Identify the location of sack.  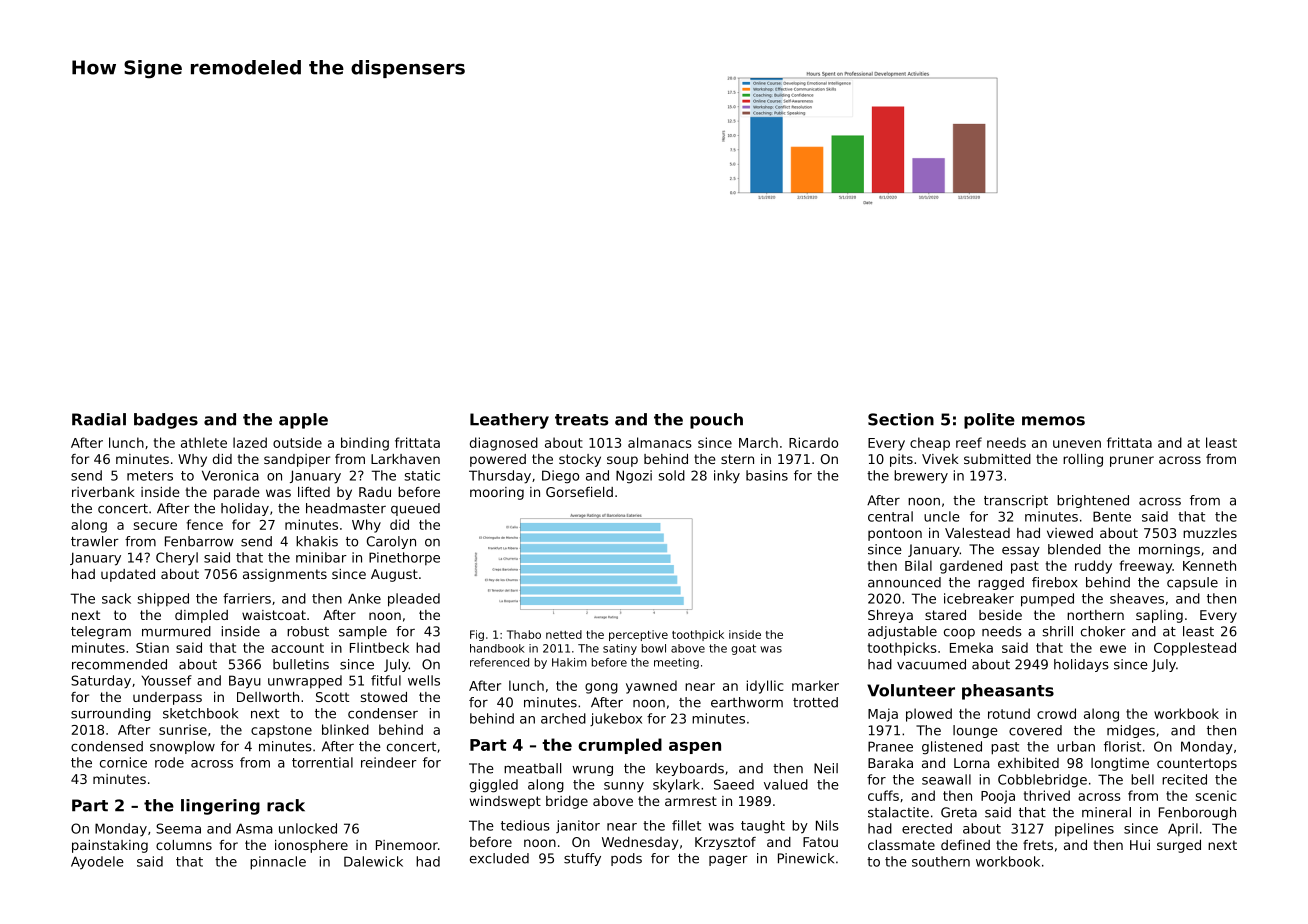
(116, 598).
